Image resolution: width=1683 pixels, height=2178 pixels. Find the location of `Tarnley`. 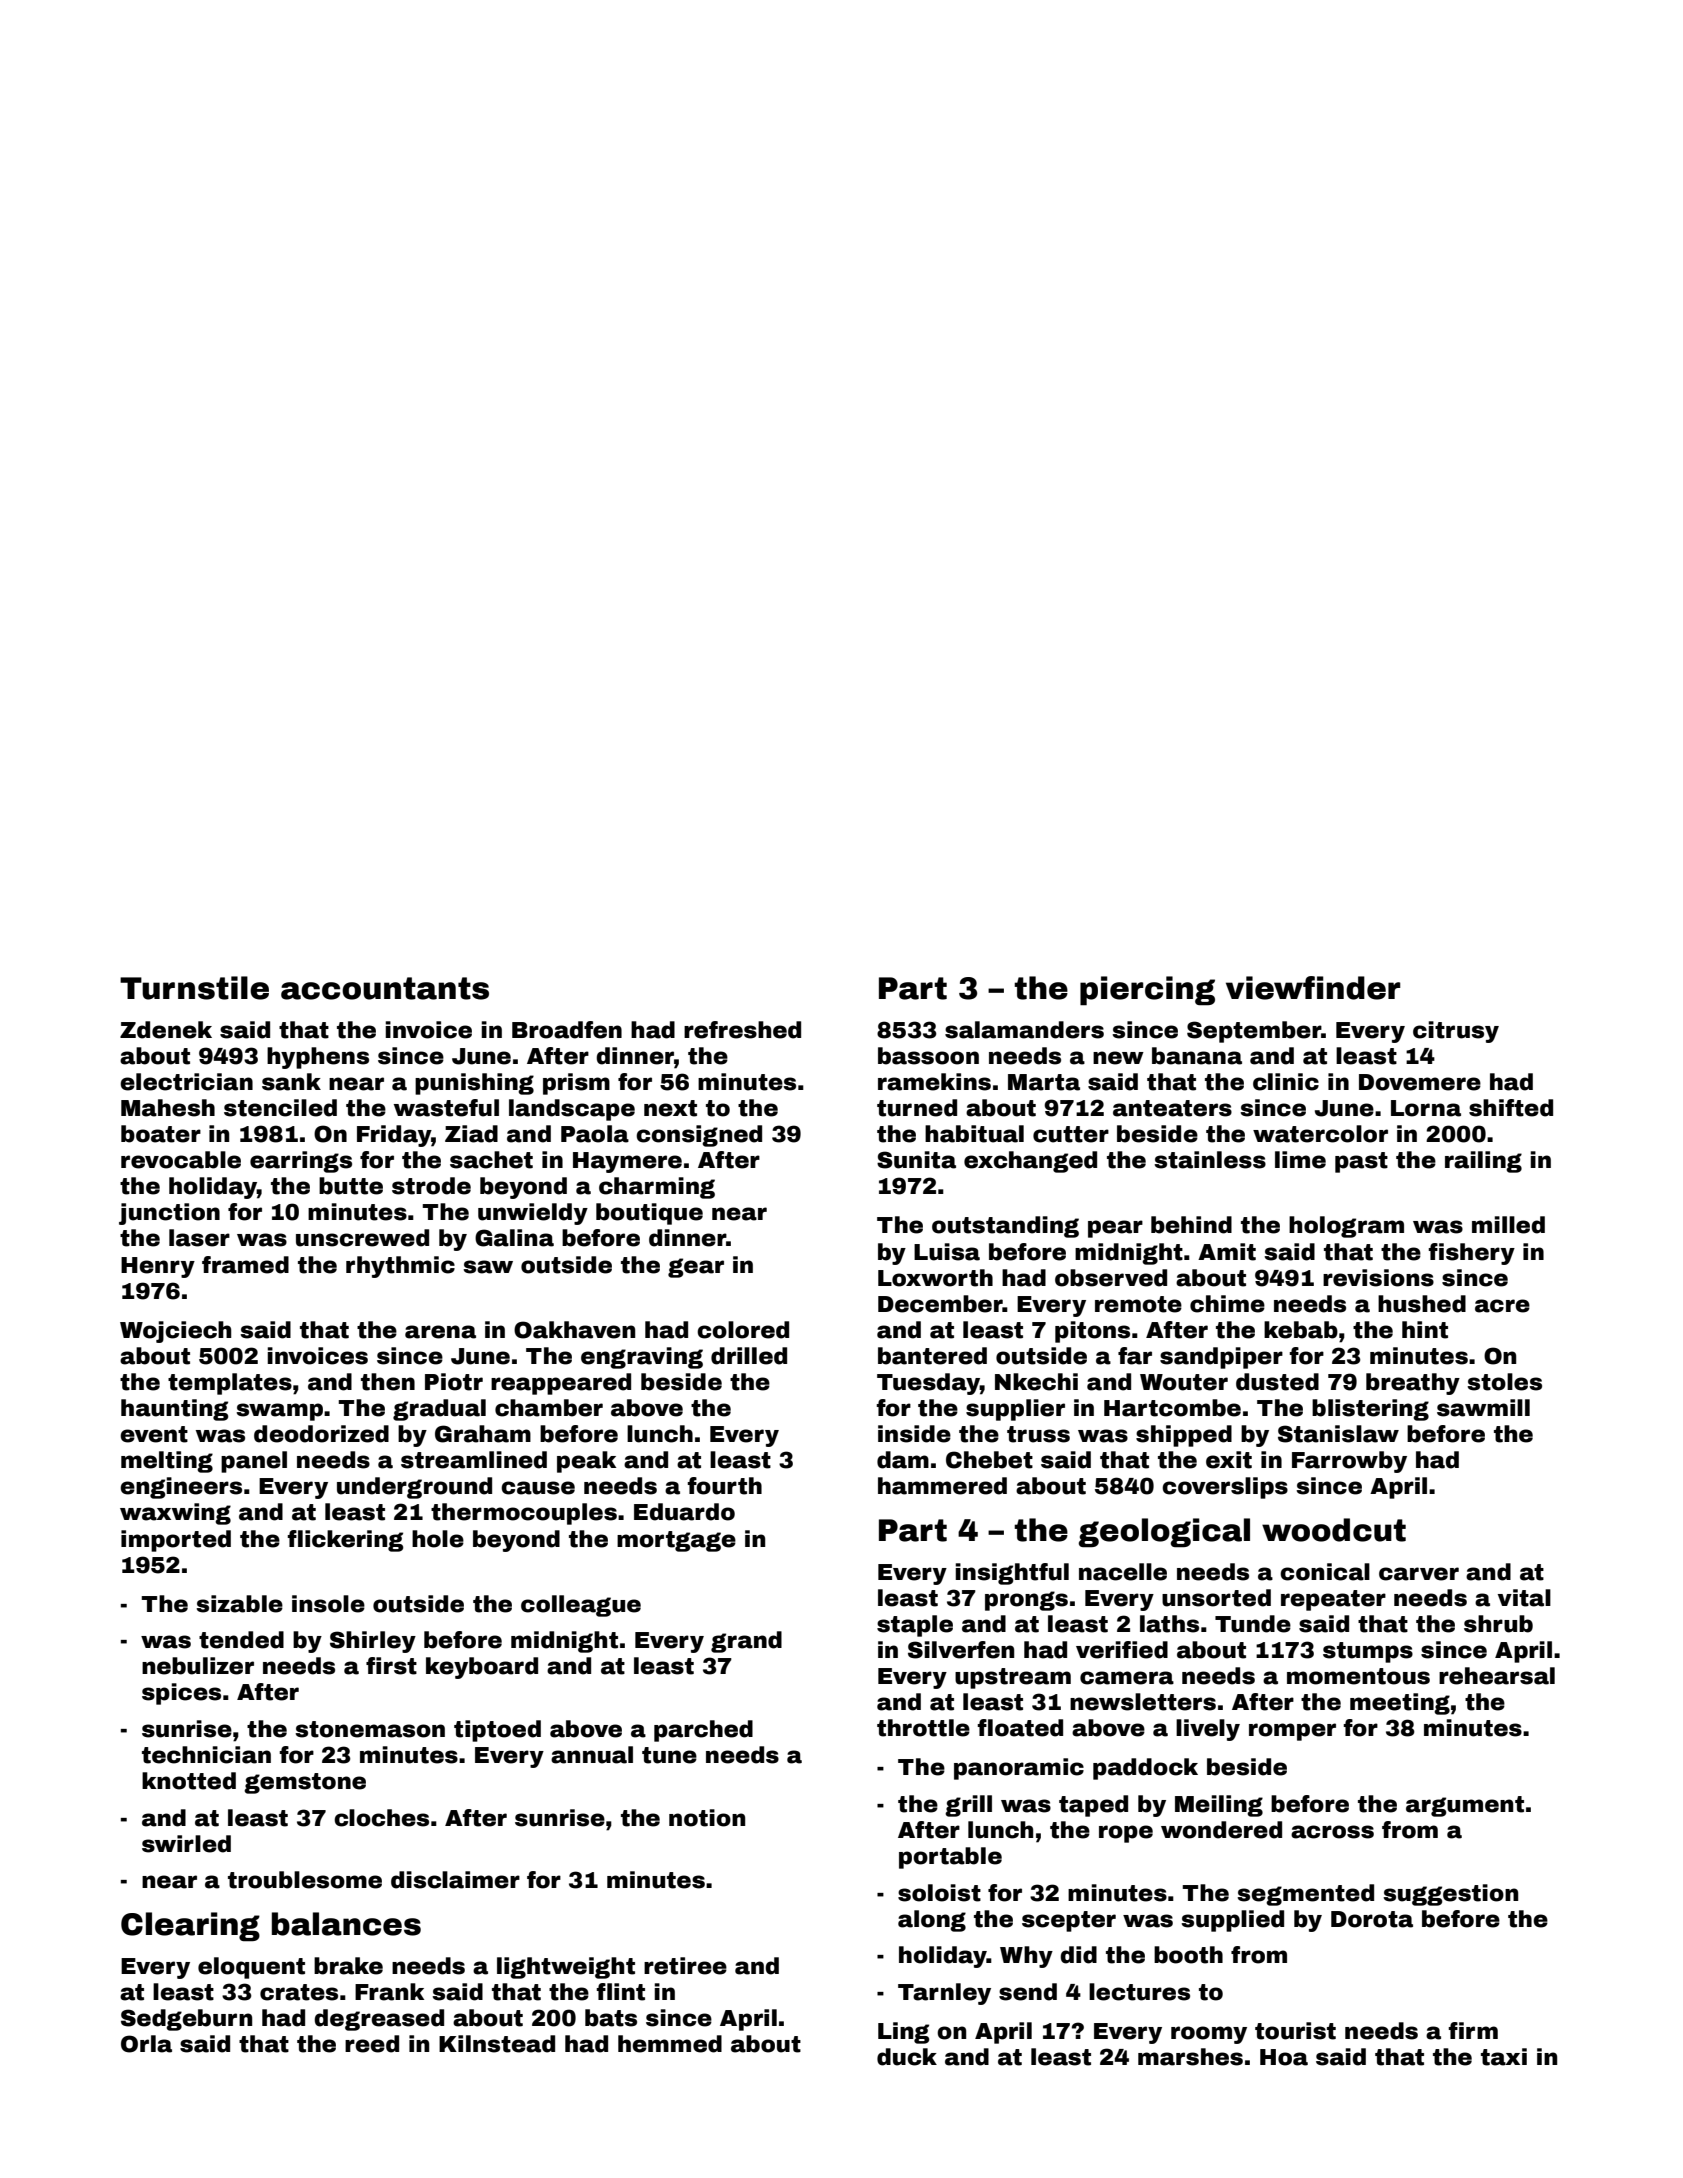

Tarnley is located at coordinates (944, 1994).
